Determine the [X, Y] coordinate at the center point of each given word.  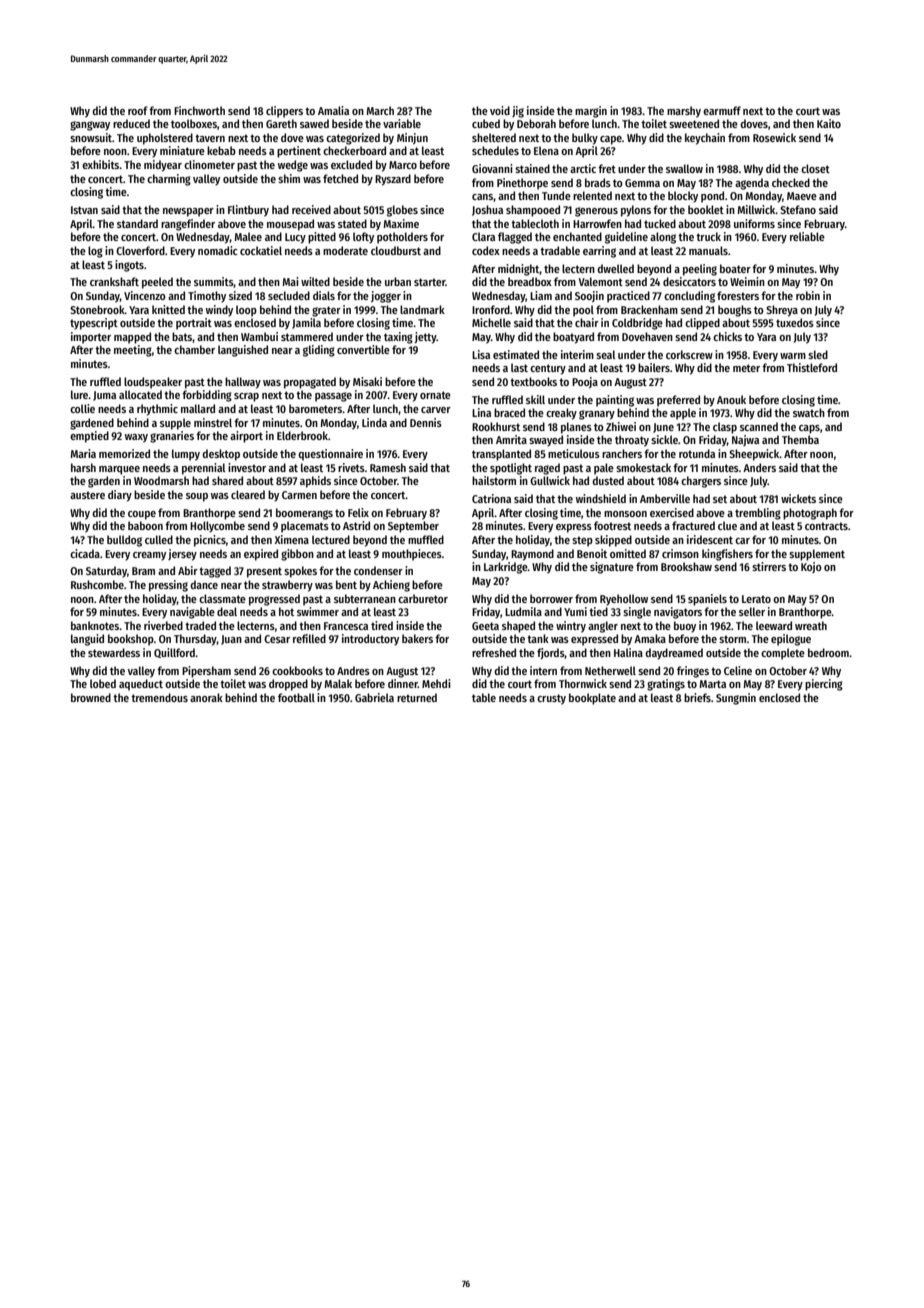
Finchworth [199, 110]
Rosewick [774, 137]
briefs [697, 697]
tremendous [159, 697]
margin [591, 112]
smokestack [643, 467]
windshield [601, 498]
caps [809, 429]
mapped [132, 338]
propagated [310, 383]
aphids [315, 482]
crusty [551, 699]
